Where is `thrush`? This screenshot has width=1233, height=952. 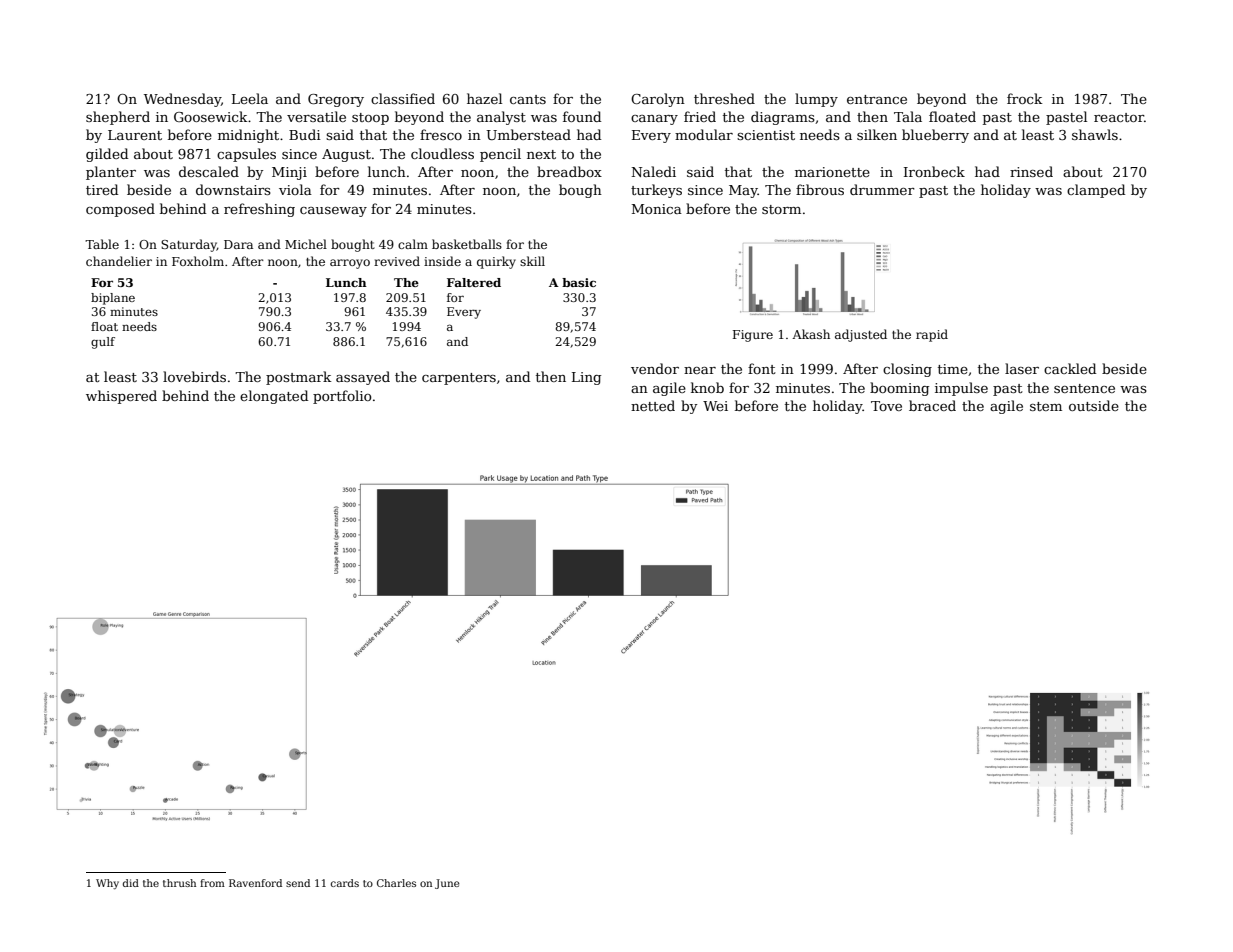
thrush is located at coordinates (179, 883).
